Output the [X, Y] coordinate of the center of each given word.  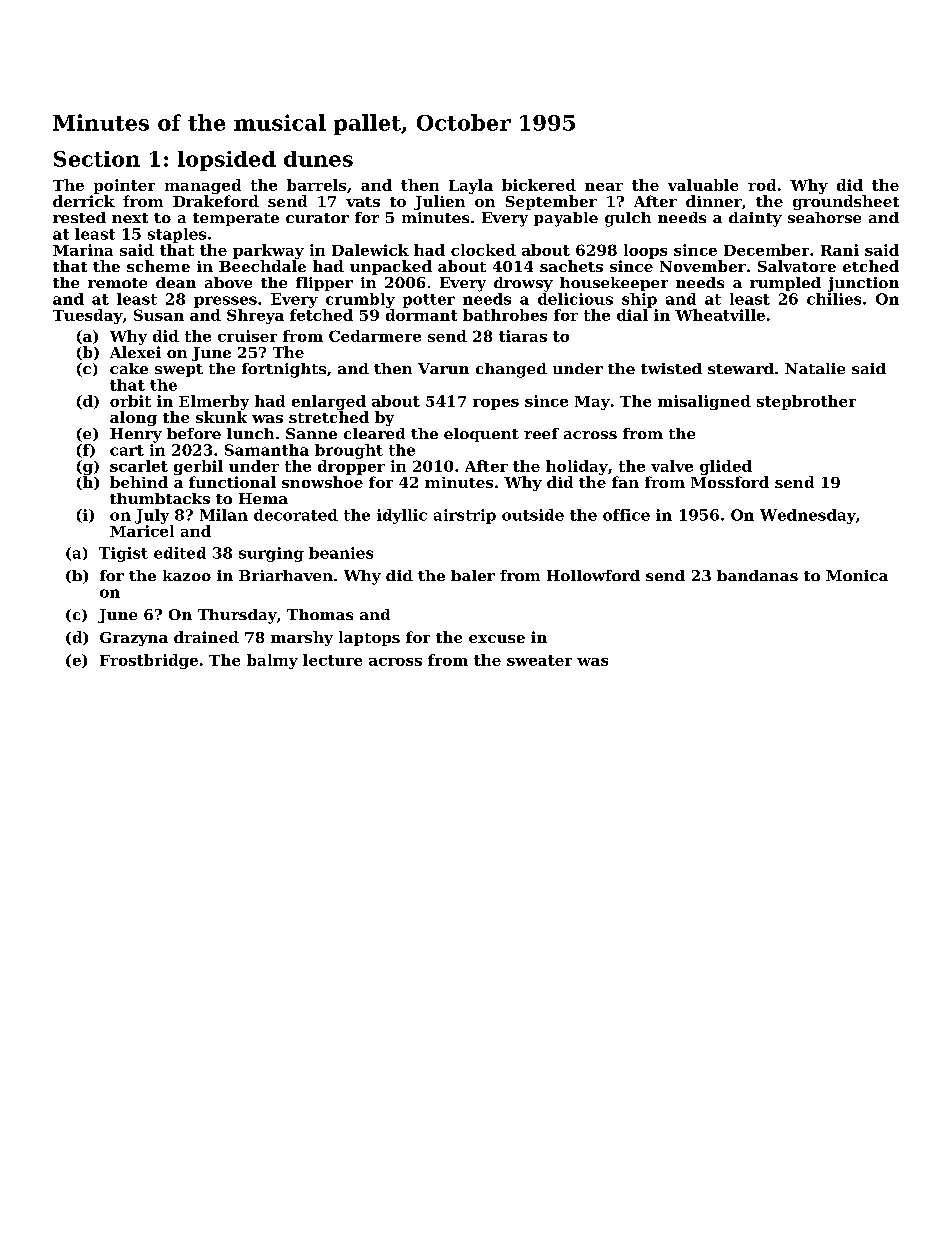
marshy [302, 638]
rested [79, 217]
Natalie [815, 368]
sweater [539, 660]
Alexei [135, 352]
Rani [840, 250]
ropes [496, 404]
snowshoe [322, 482]
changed [511, 370]
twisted [671, 368]
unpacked [391, 267]
